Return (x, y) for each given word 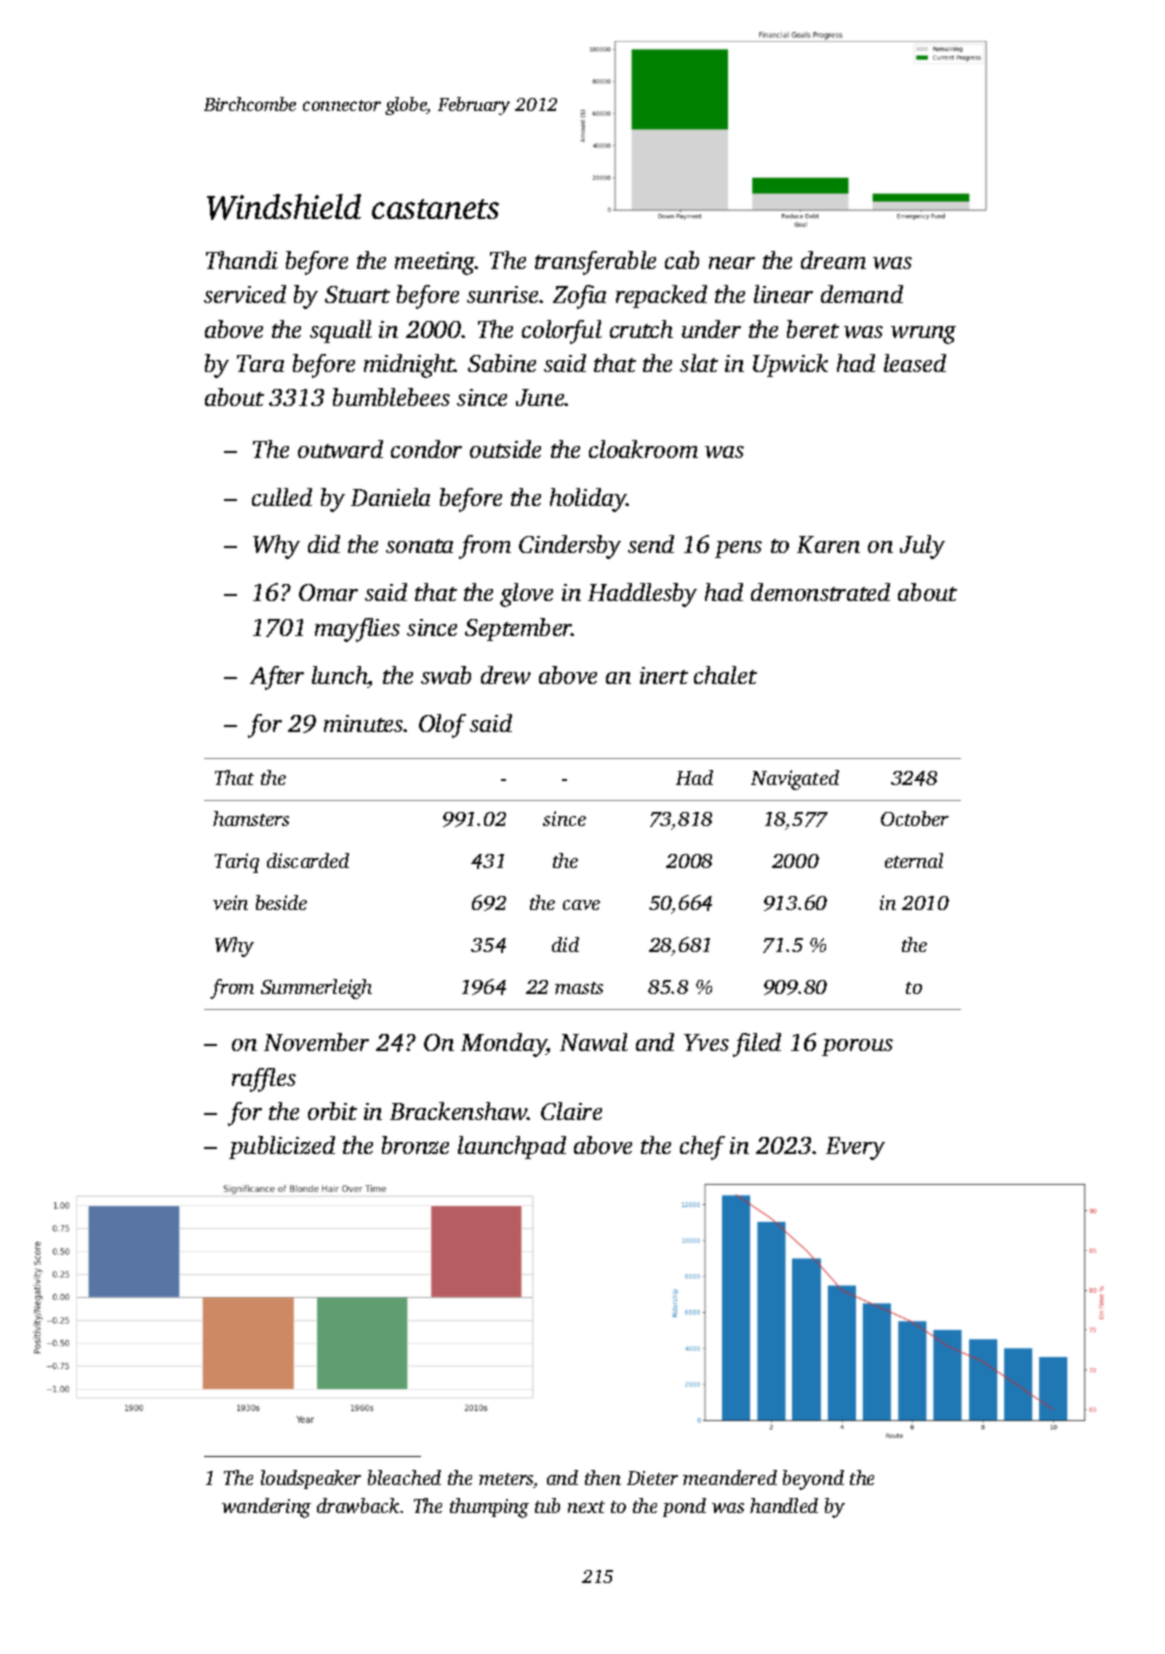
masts (579, 988)
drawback (358, 1505)
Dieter (652, 1478)
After (277, 678)
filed (757, 1045)
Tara (260, 363)
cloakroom (643, 449)
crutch (641, 329)
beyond (813, 1480)
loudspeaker (311, 1479)
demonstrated (820, 592)
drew (506, 675)
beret (813, 329)
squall (341, 331)
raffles (264, 1080)
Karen (828, 544)
